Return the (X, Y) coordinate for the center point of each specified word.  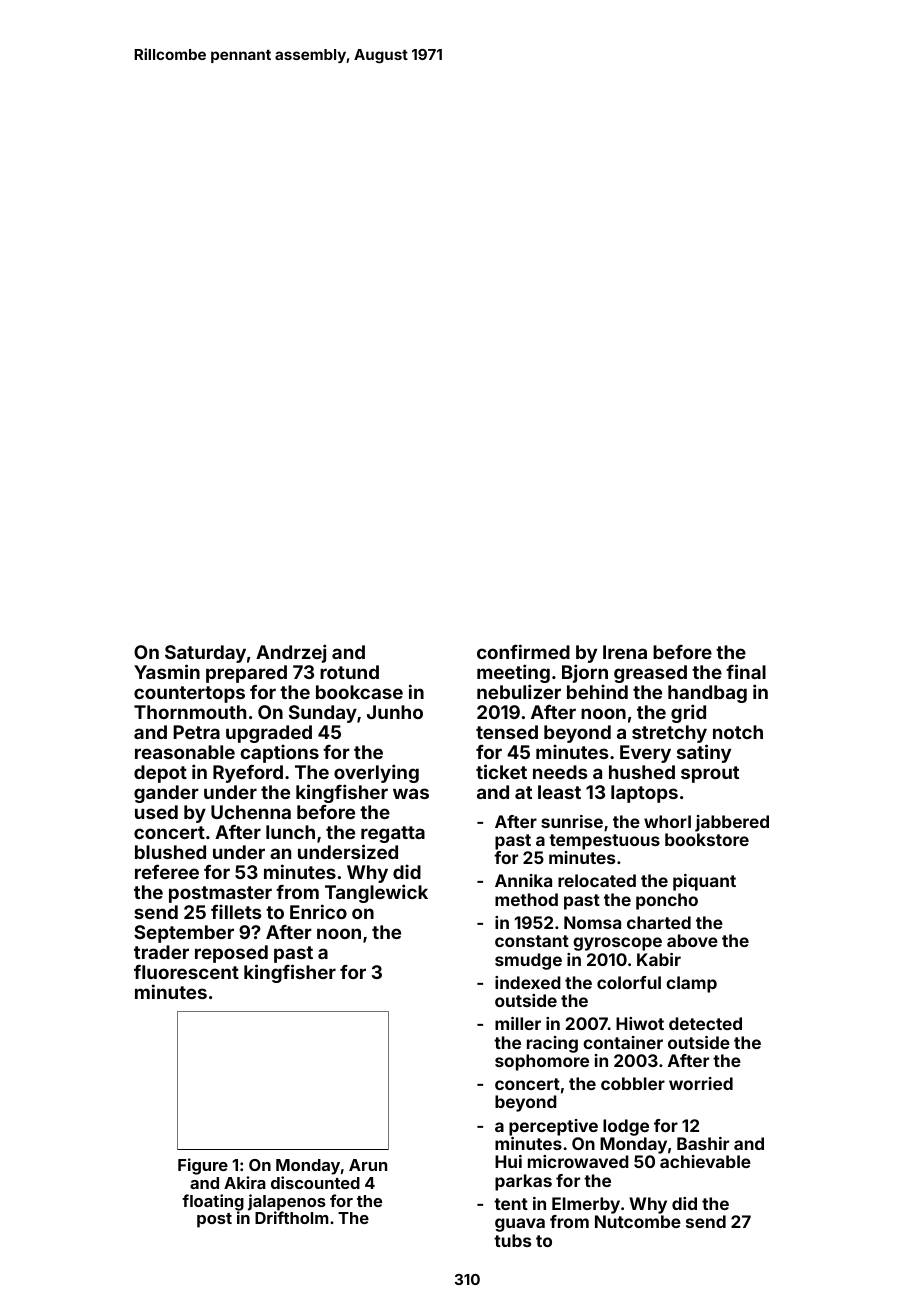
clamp (691, 984)
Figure (203, 1166)
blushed (170, 852)
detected (705, 1023)
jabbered (732, 823)
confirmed (523, 651)
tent (511, 1204)
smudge (528, 961)
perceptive (553, 1127)
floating (213, 1202)
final (746, 671)
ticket (501, 771)
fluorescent (186, 972)
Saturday (205, 654)
